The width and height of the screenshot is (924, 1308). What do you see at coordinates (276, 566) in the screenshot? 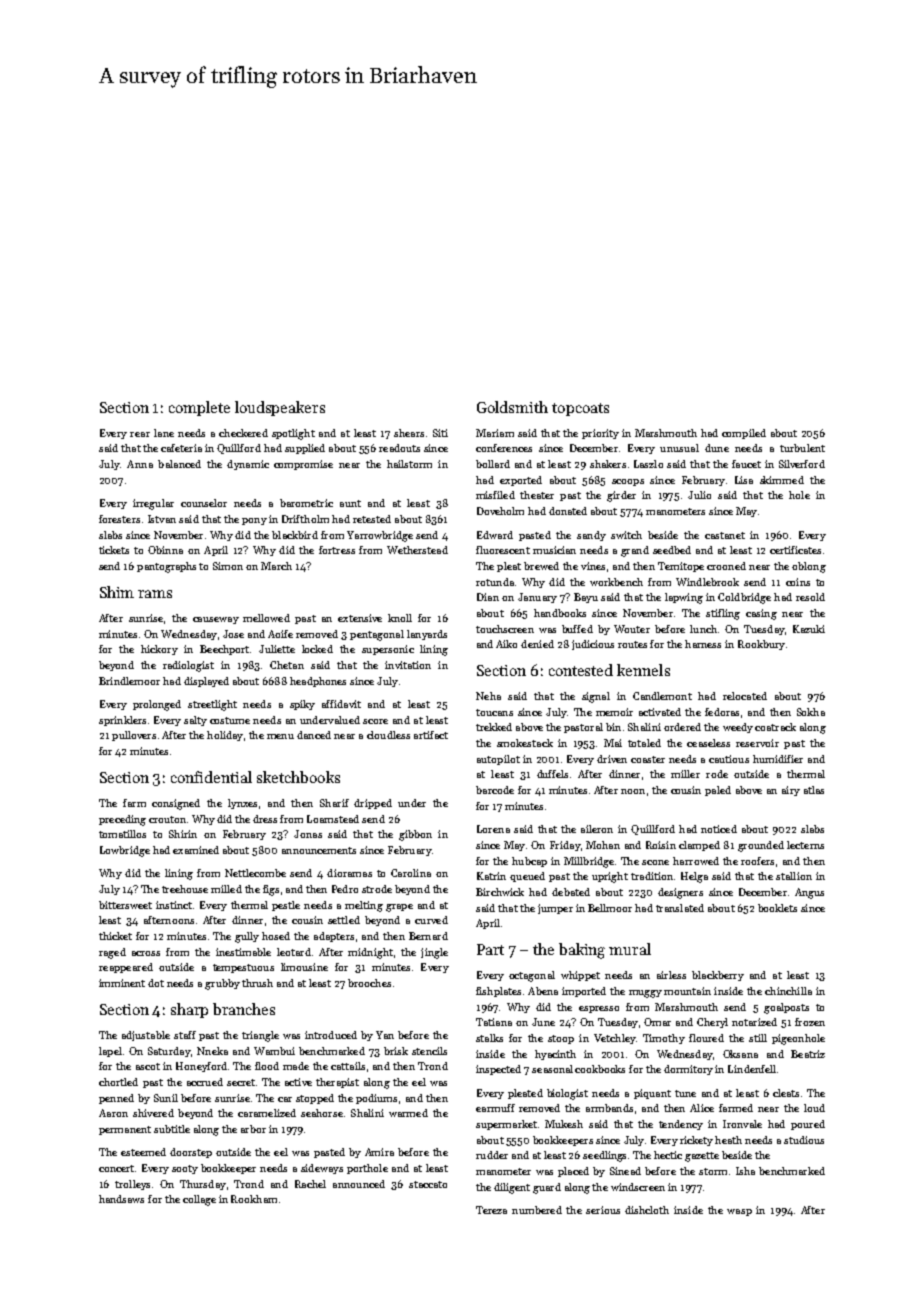
I see `March` at bounding box center [276, 566].
